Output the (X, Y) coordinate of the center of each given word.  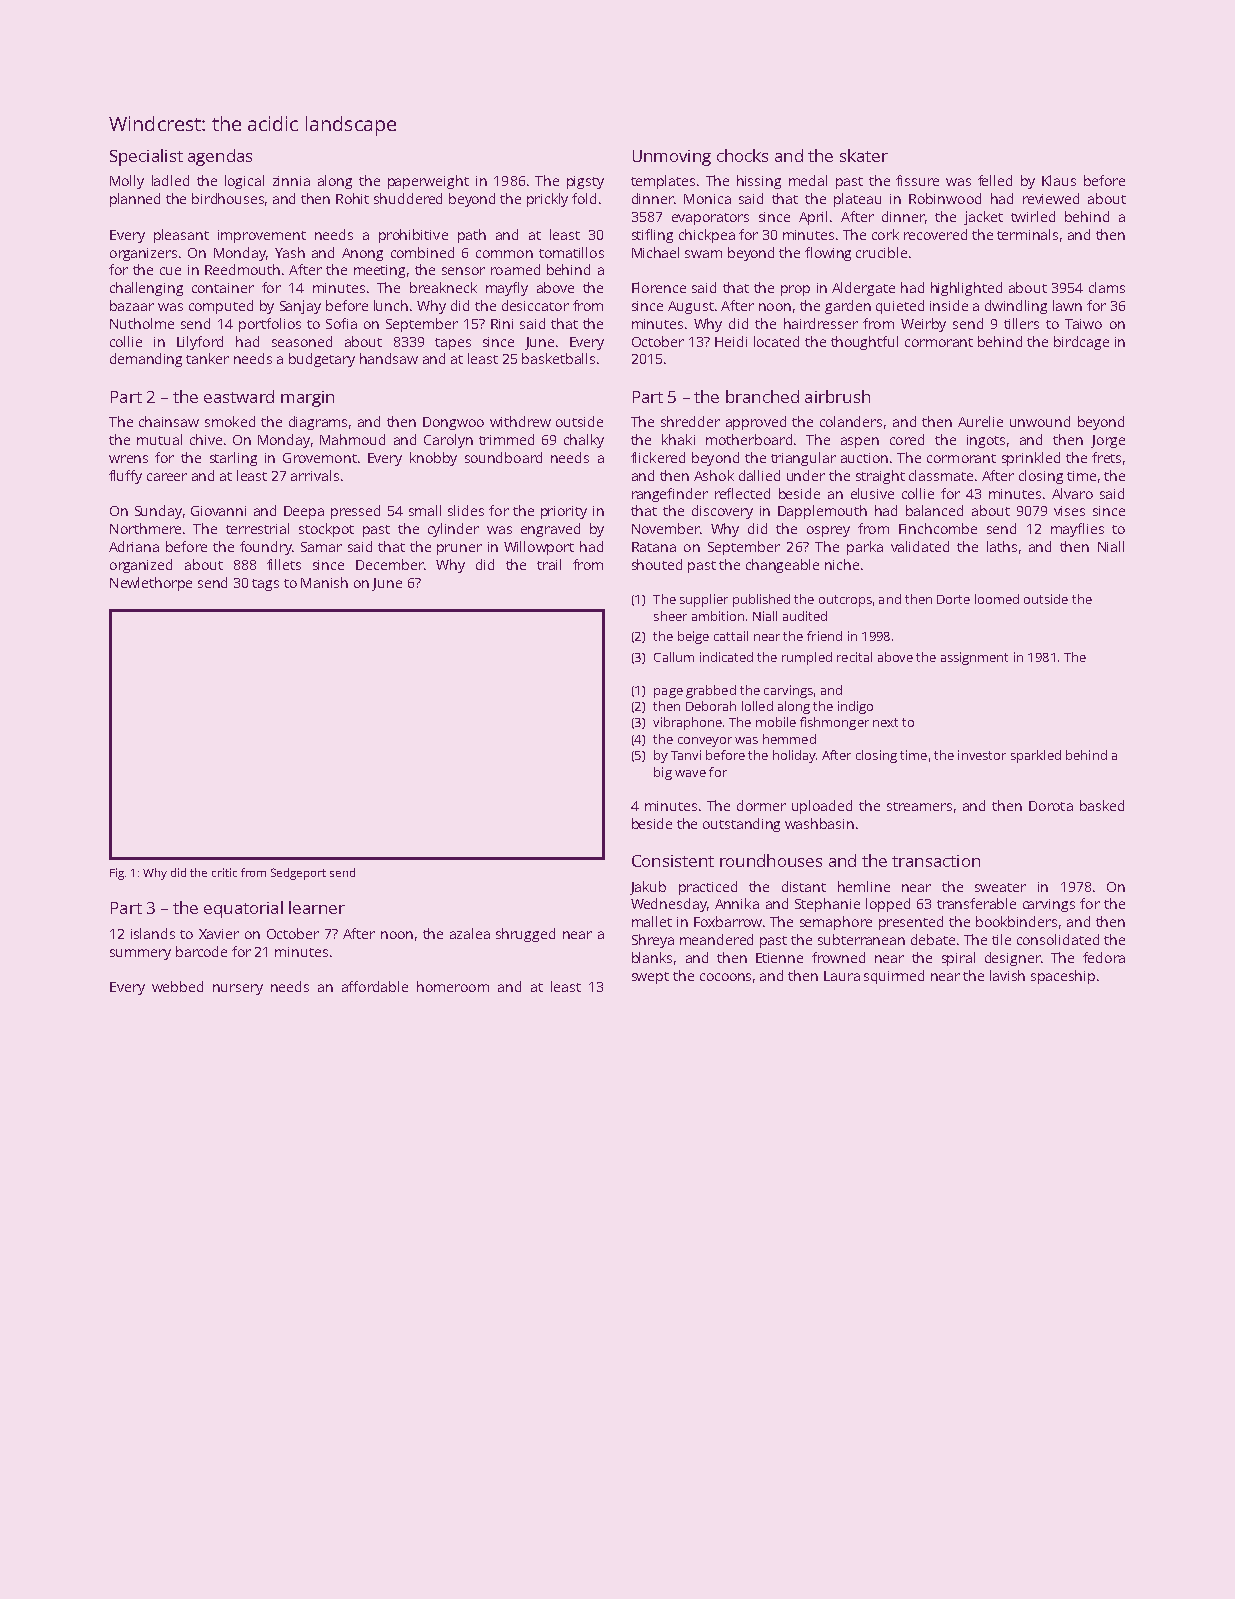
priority (564, 512)
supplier (704, 600)
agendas (220, 157)
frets (1106, 457)
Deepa (304, 512)
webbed (177, 986)
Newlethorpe (151, 584)
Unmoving (672, 158)
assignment (974, 658)
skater (864, 155)
